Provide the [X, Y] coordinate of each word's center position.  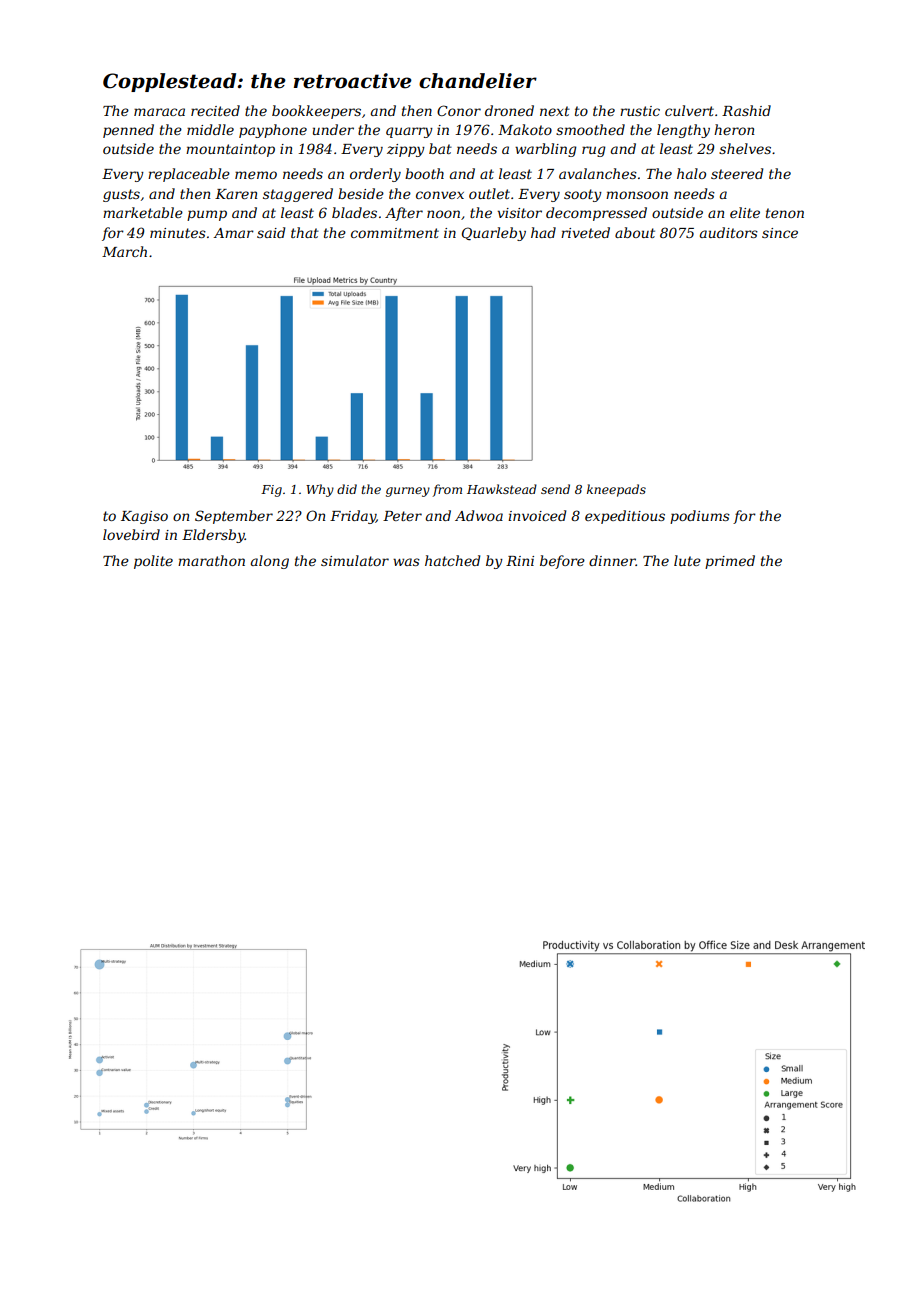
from [447, 490]
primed [730, 562]
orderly [375, 175]
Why [320, 490]
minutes [178, 233]
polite [153, 562]
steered [737, 173]
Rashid [746, 110]
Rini [520, 561]
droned [509, 110]
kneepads [616, 490]
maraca [159, 112]
